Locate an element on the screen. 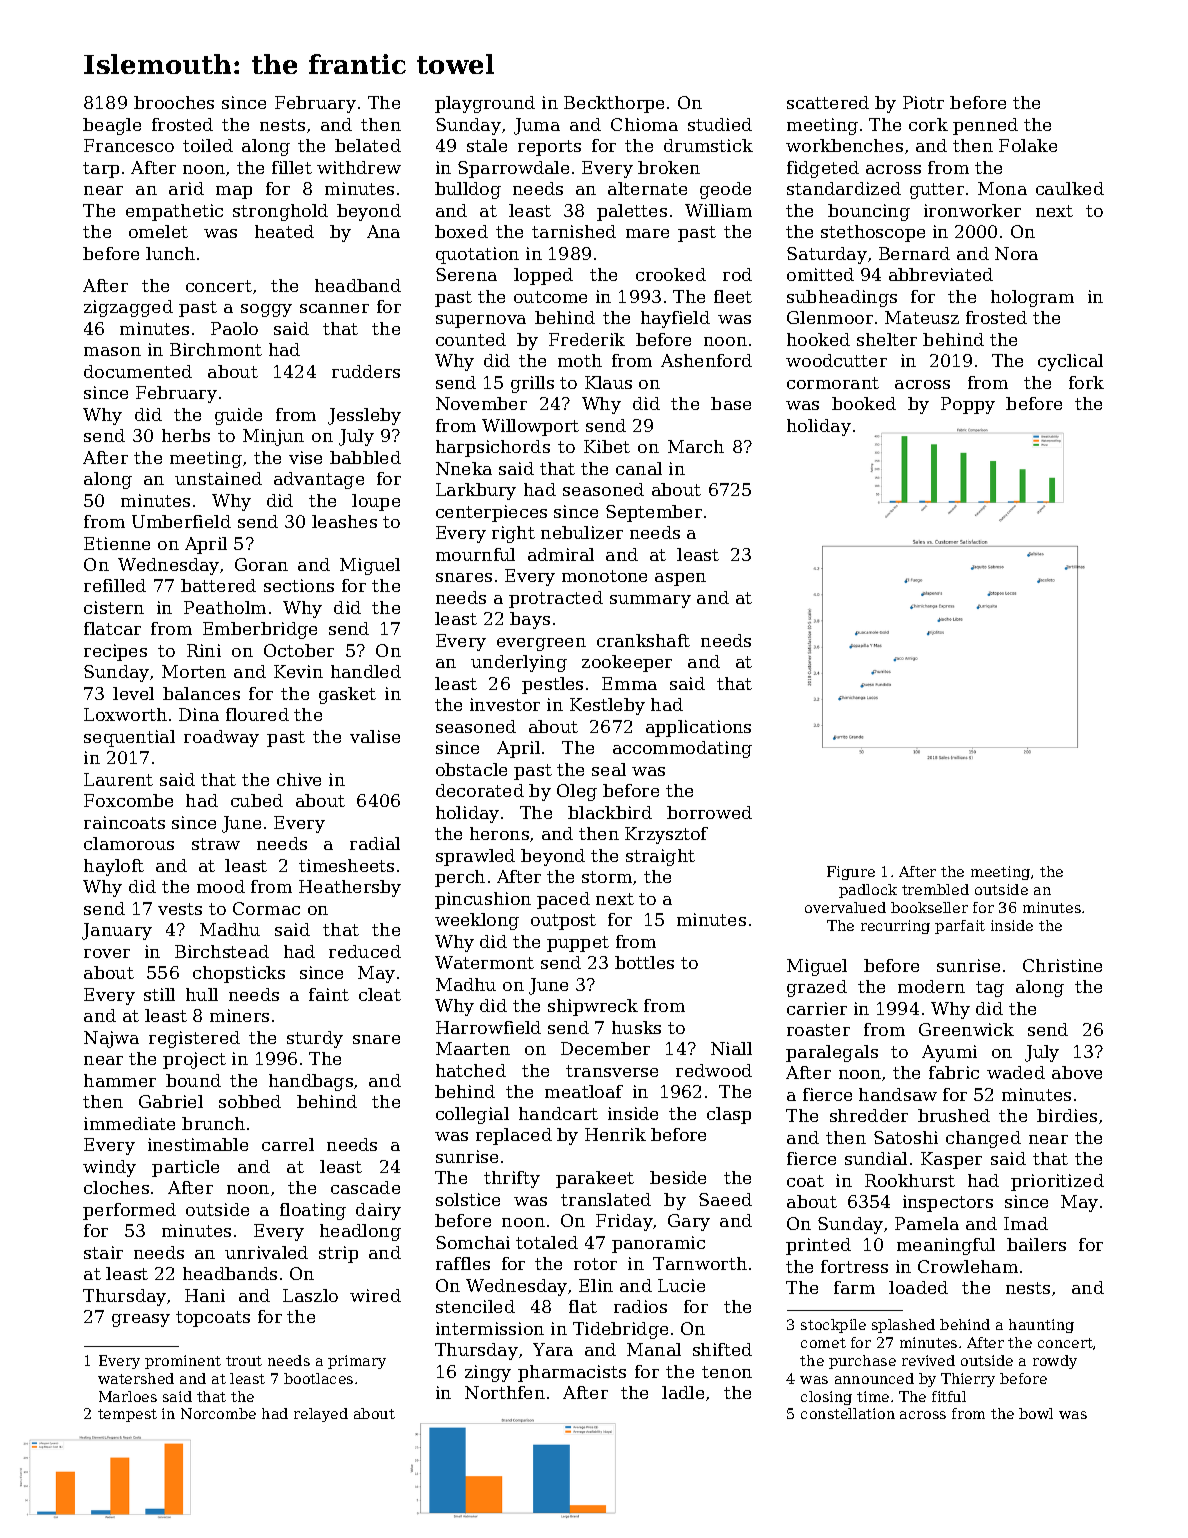 The width and height of the screenshot is (1188, 1538). recipes is located at coordinates (115, 652).
